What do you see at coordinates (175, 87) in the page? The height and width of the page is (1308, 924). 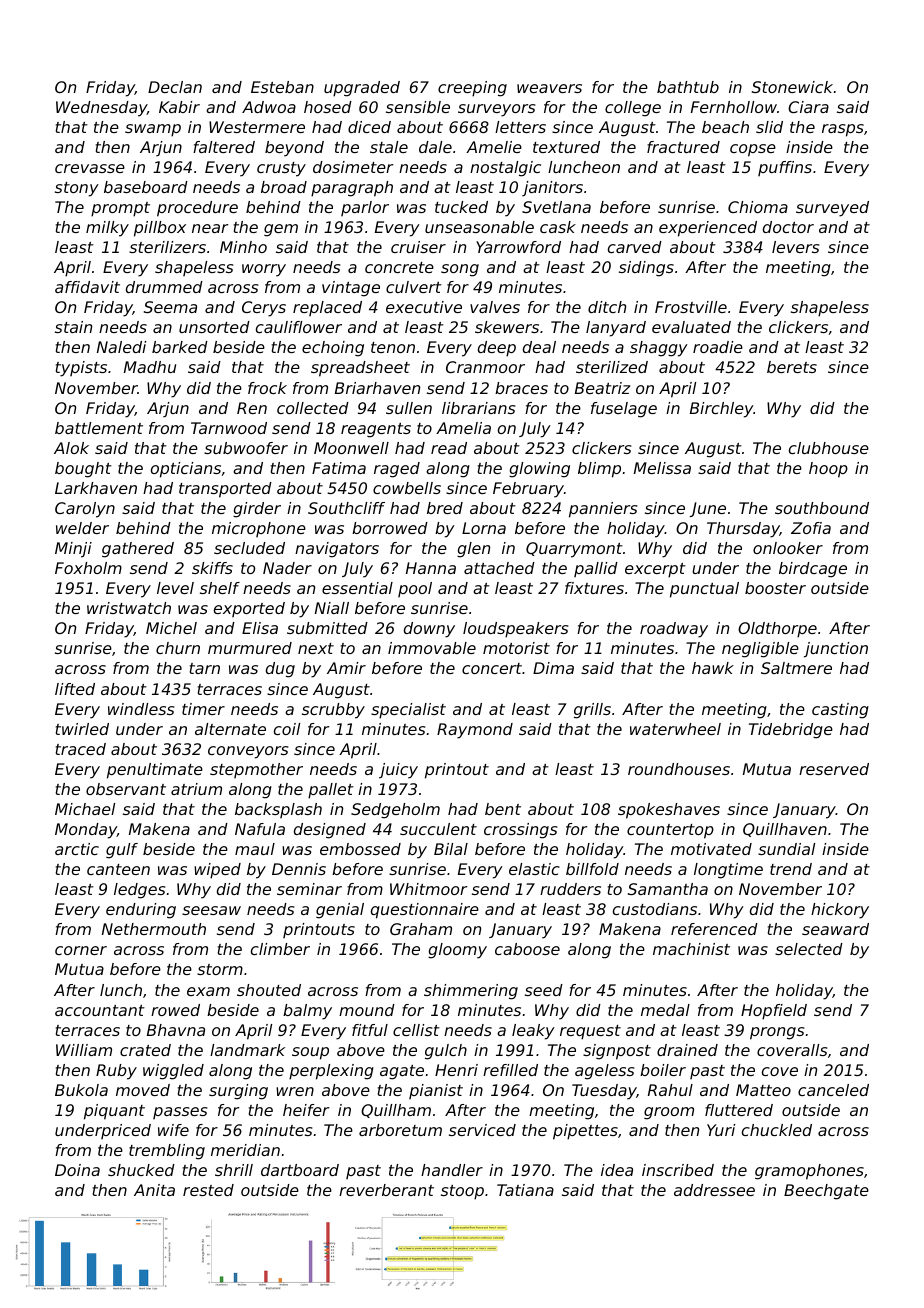 I see `Declan` at bounding box center [175, 87].
